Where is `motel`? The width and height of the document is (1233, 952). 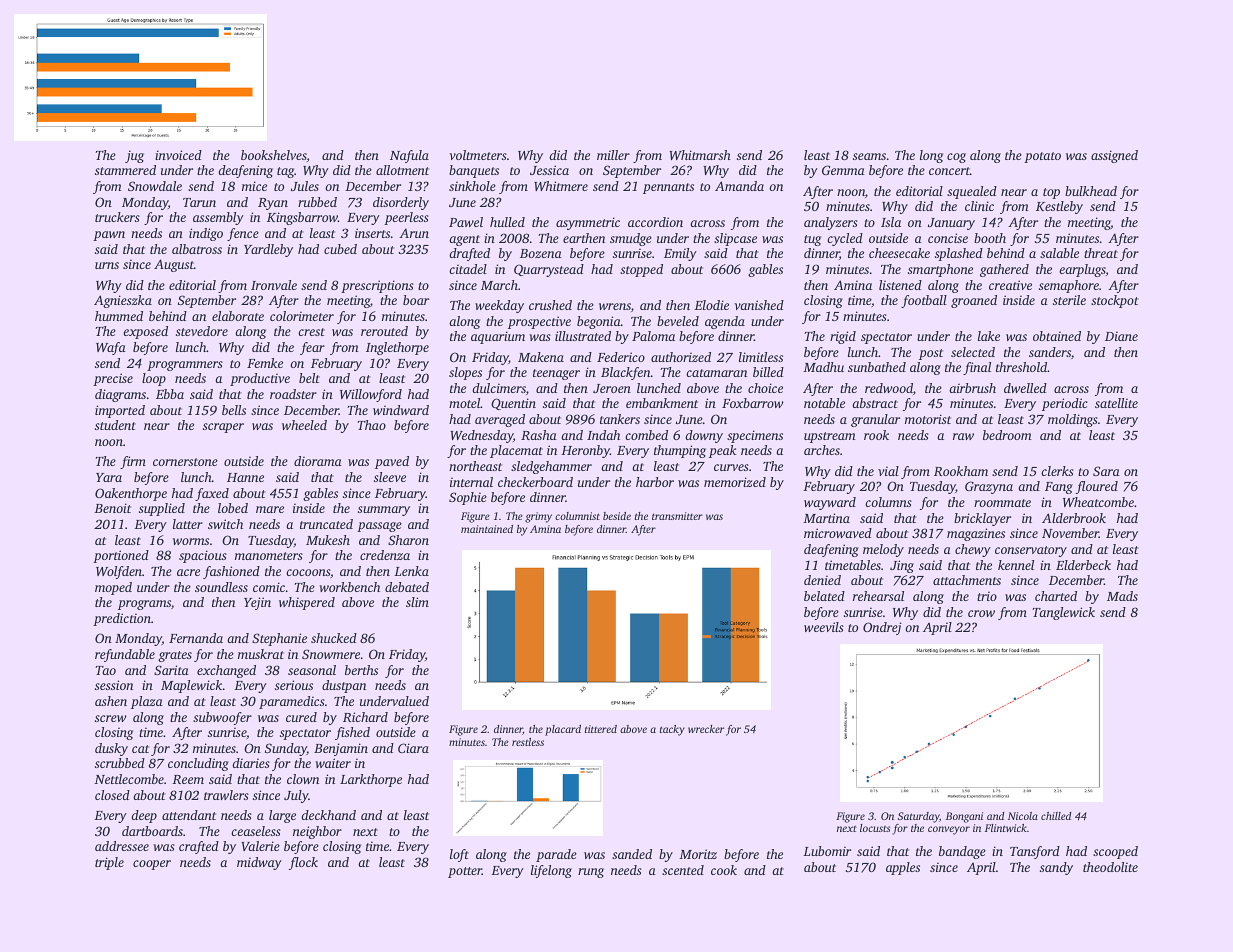
motel is located at coordinates (465, 403).
